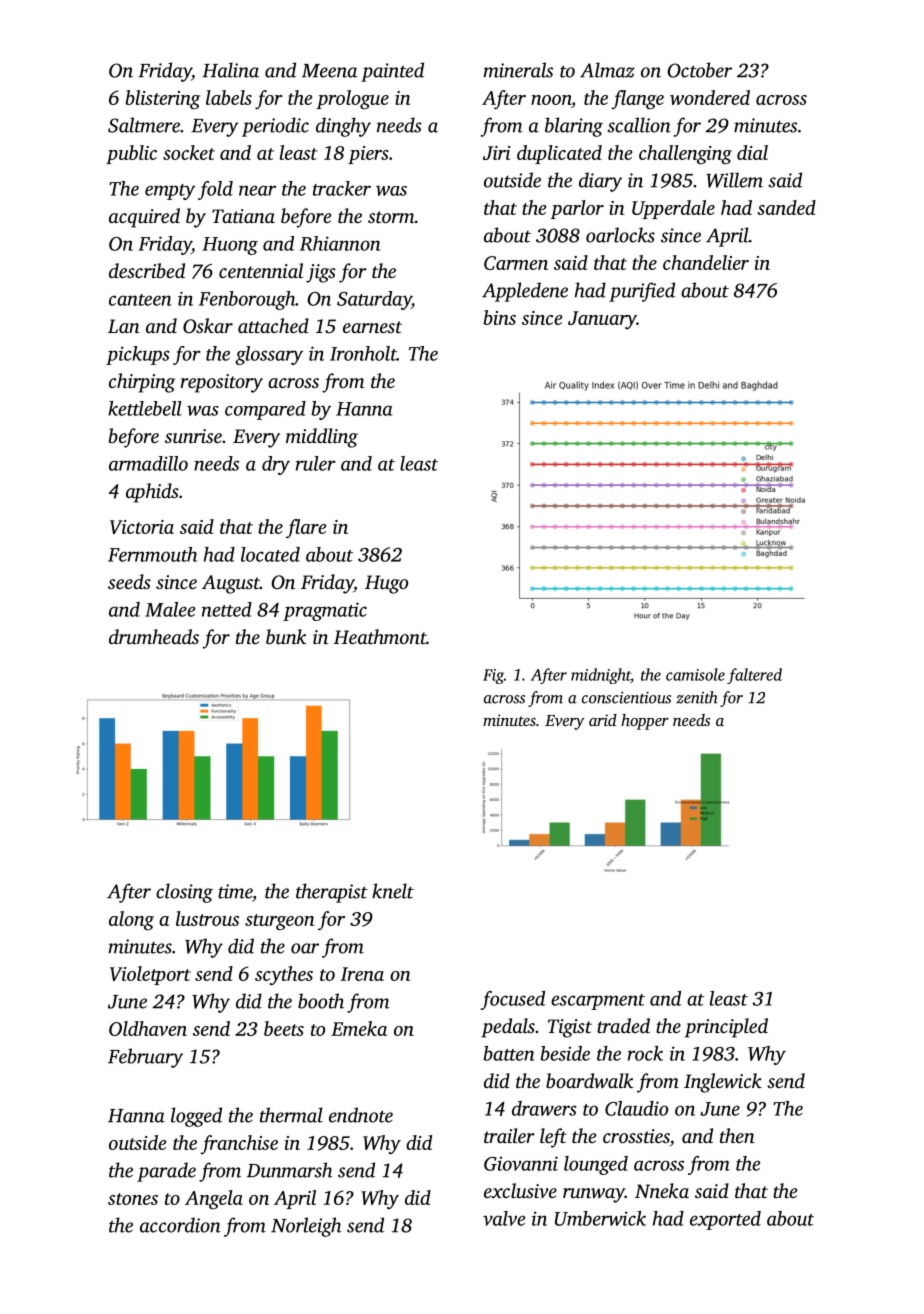  What do you see at coordinates (180, 1225) in the screenshot?
I see `accordion` at bounding box center [180, 1225].
